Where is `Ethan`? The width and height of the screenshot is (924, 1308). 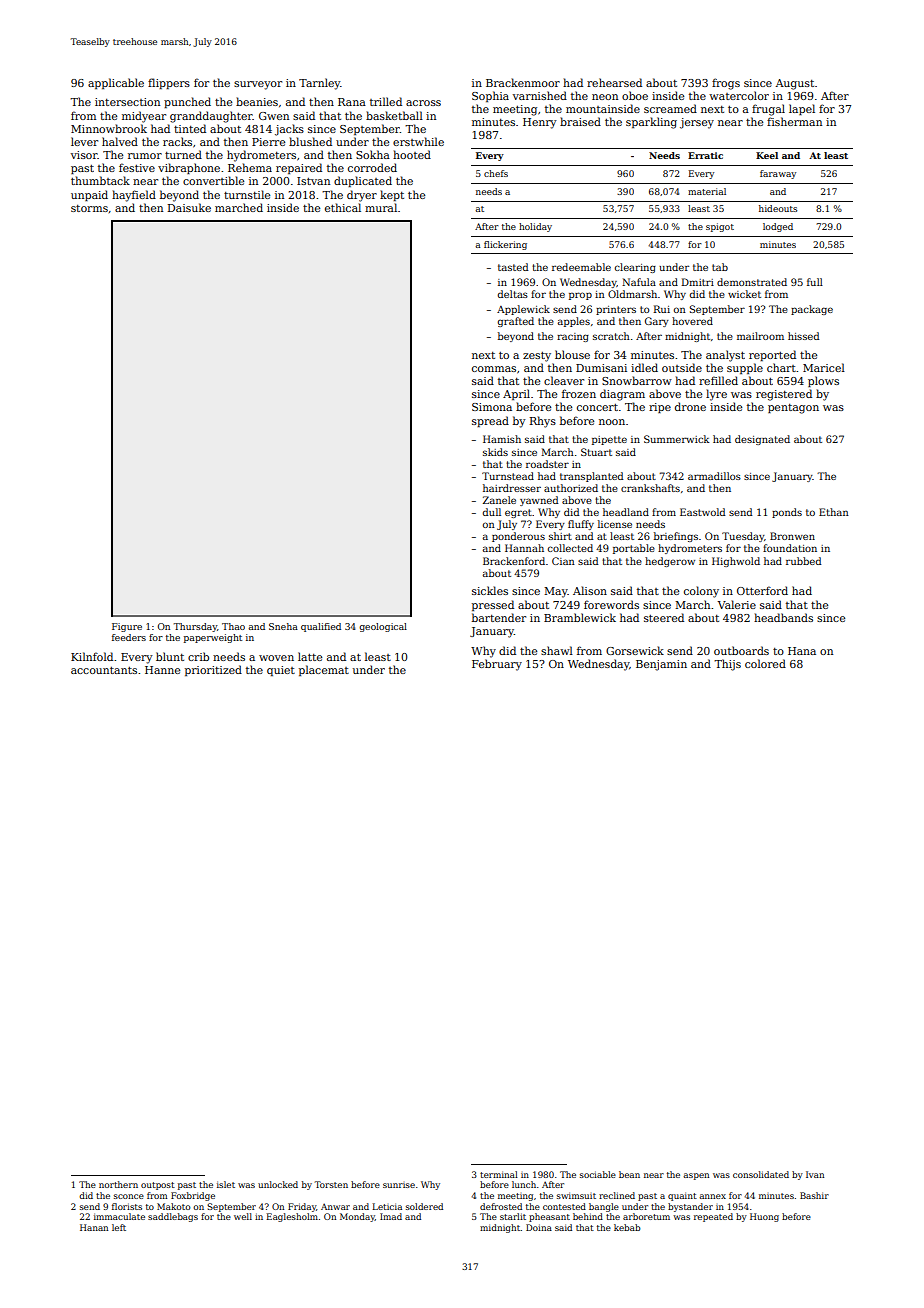 Ethan is located at coordinates (834, 512).
